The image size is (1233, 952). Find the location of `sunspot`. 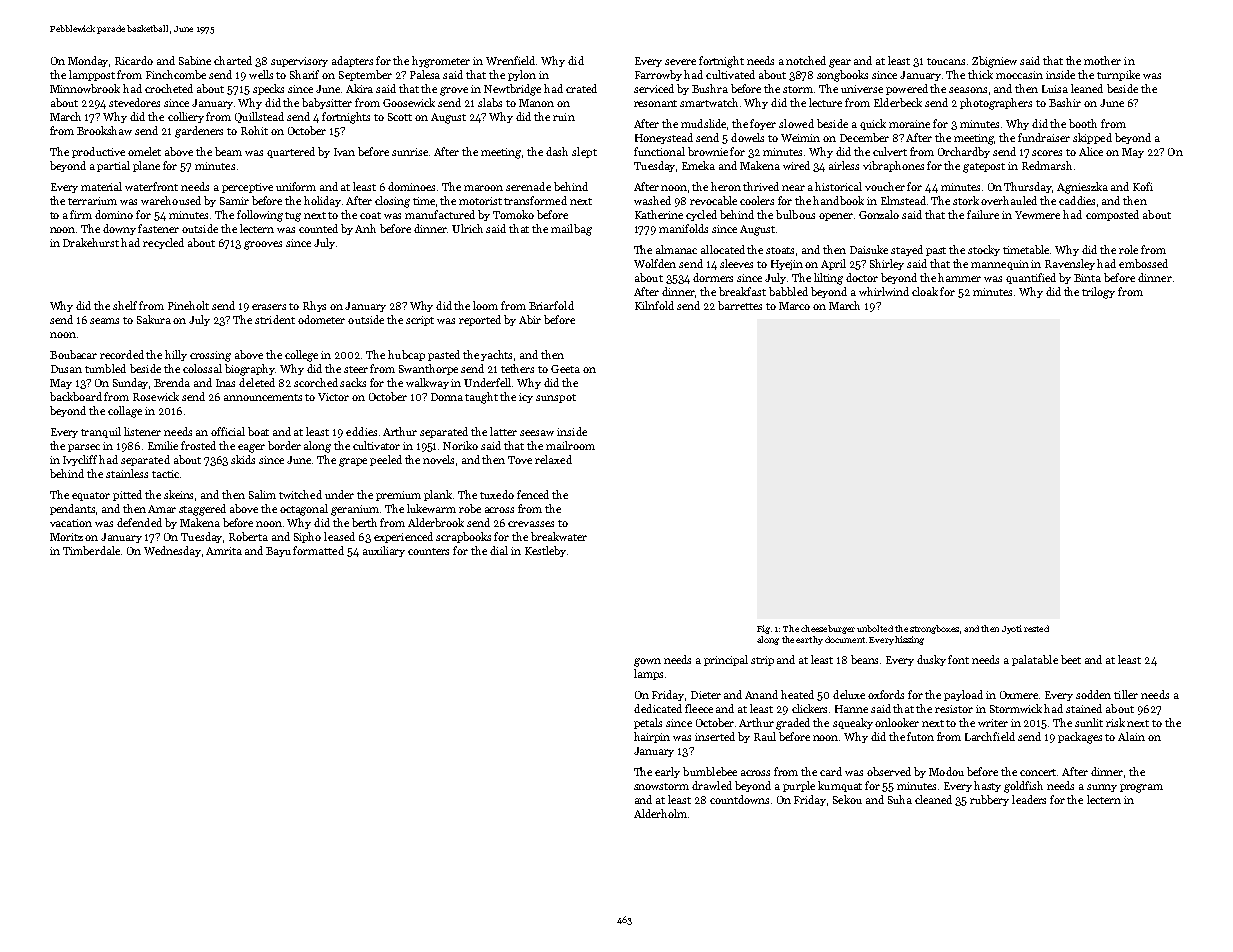

sunspot is located at coordinates (556, 398).
